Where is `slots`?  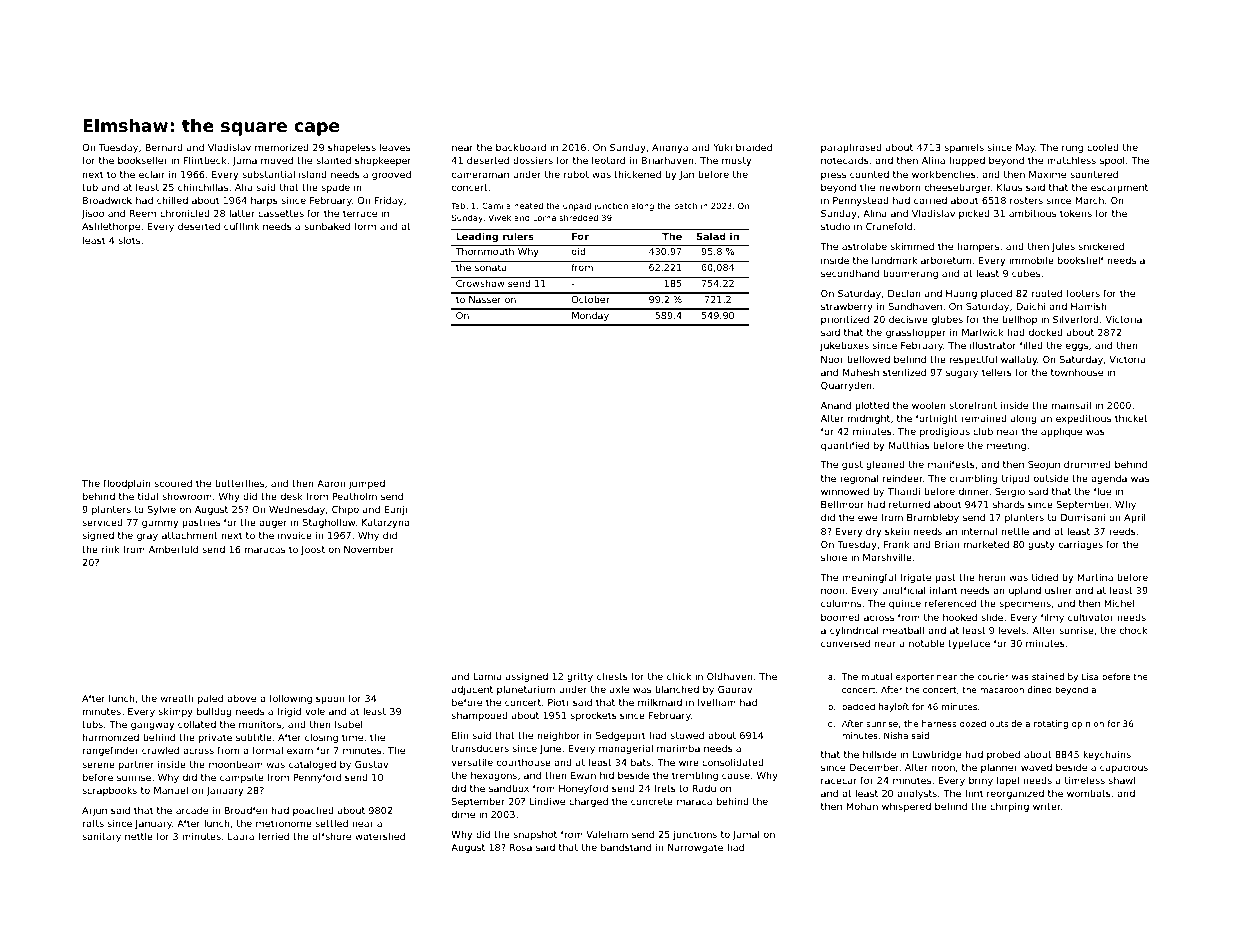
slots is located at coordinates (129, 240).
